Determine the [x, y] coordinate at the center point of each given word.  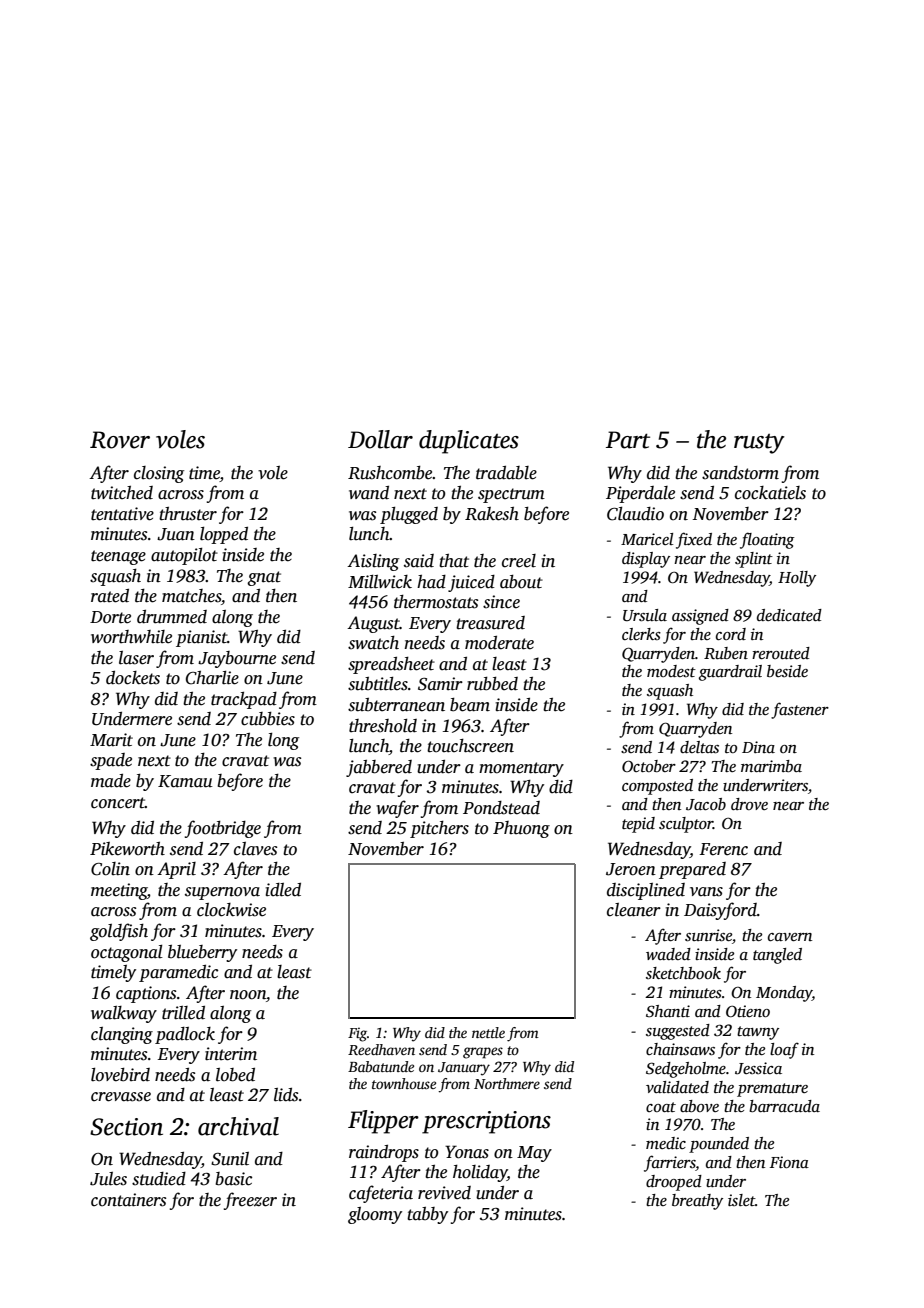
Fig [357, 1034]
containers [128, 1200]
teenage [118, 557]
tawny [758, 1033]
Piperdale [640, 494]
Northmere [507, 1083]
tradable [506, 473]
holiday [480, 1173]
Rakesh [492, 514]
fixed [694, 540]
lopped [224, 535]
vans [706, 892]
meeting [119, 891]
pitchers [439, 829]
